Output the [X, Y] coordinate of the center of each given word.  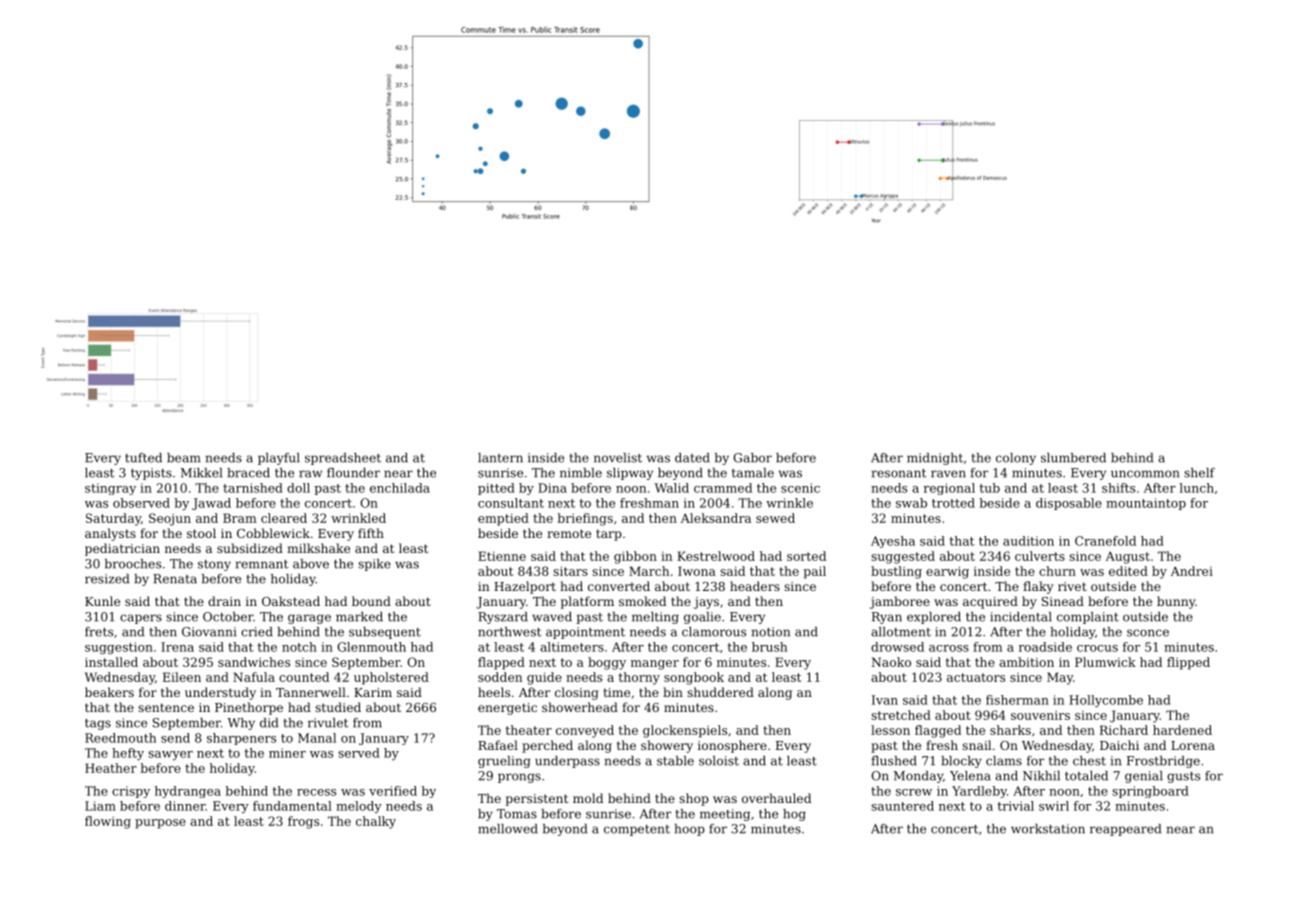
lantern [500, 458]
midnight [935, 459]
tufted [143, 458]
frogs [303, 822]
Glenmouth [371, 647]
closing [577, 693]
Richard [1124, 730]
